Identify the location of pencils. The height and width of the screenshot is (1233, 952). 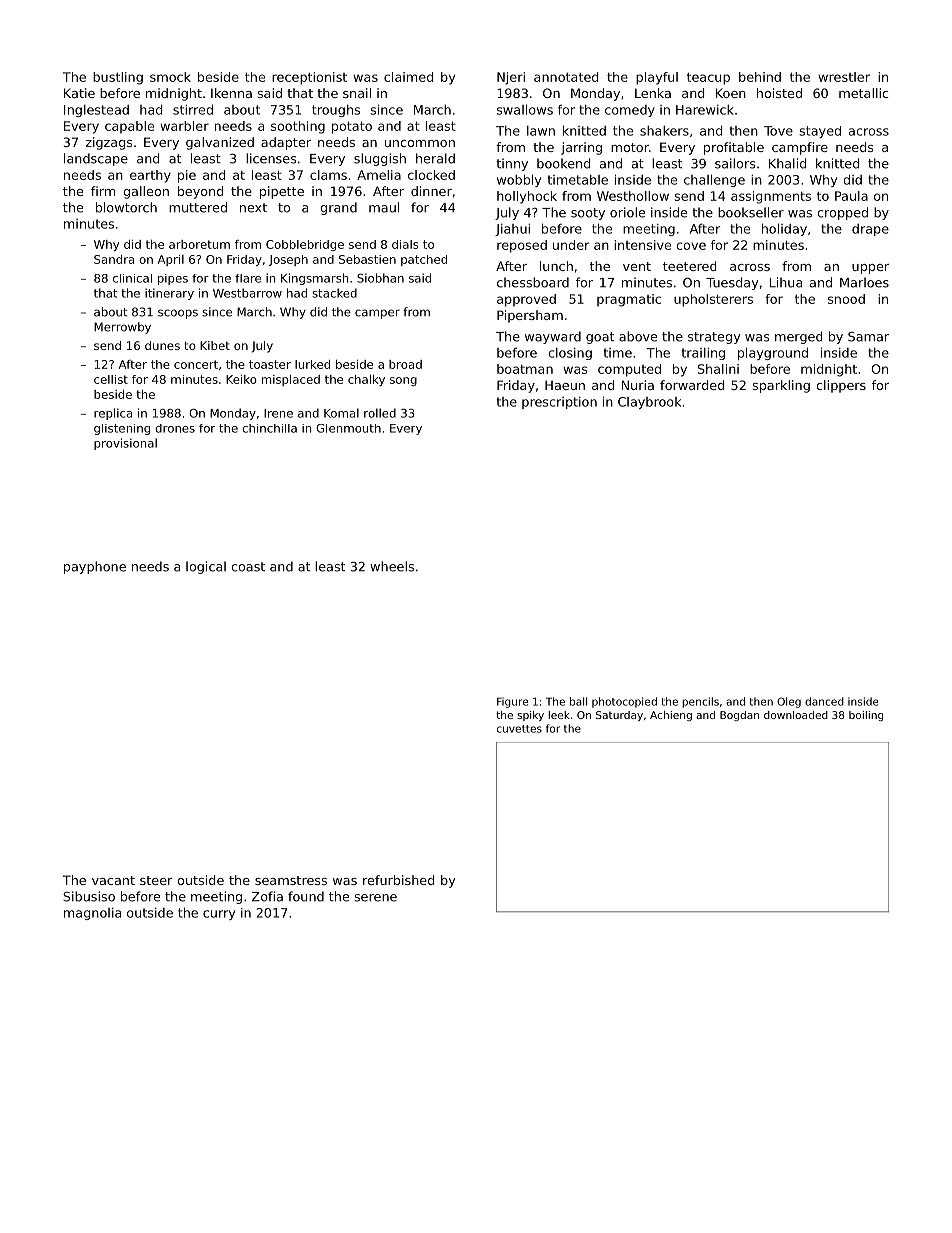
(700, 702).
